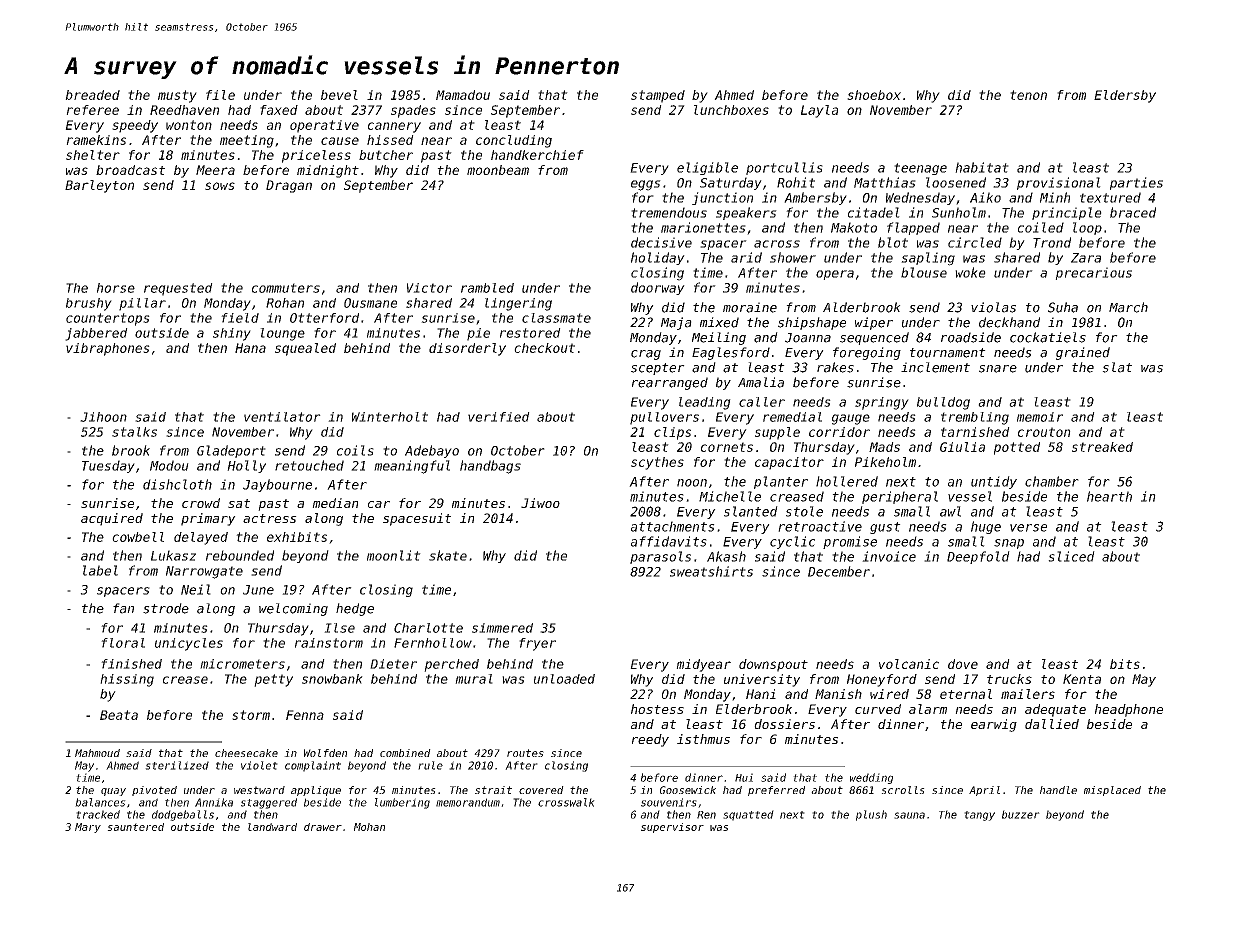 The image size is (1233, 952). Describe the element at coordinates (978, 557) in the screenshot. I see `Deepfold` at that location.
